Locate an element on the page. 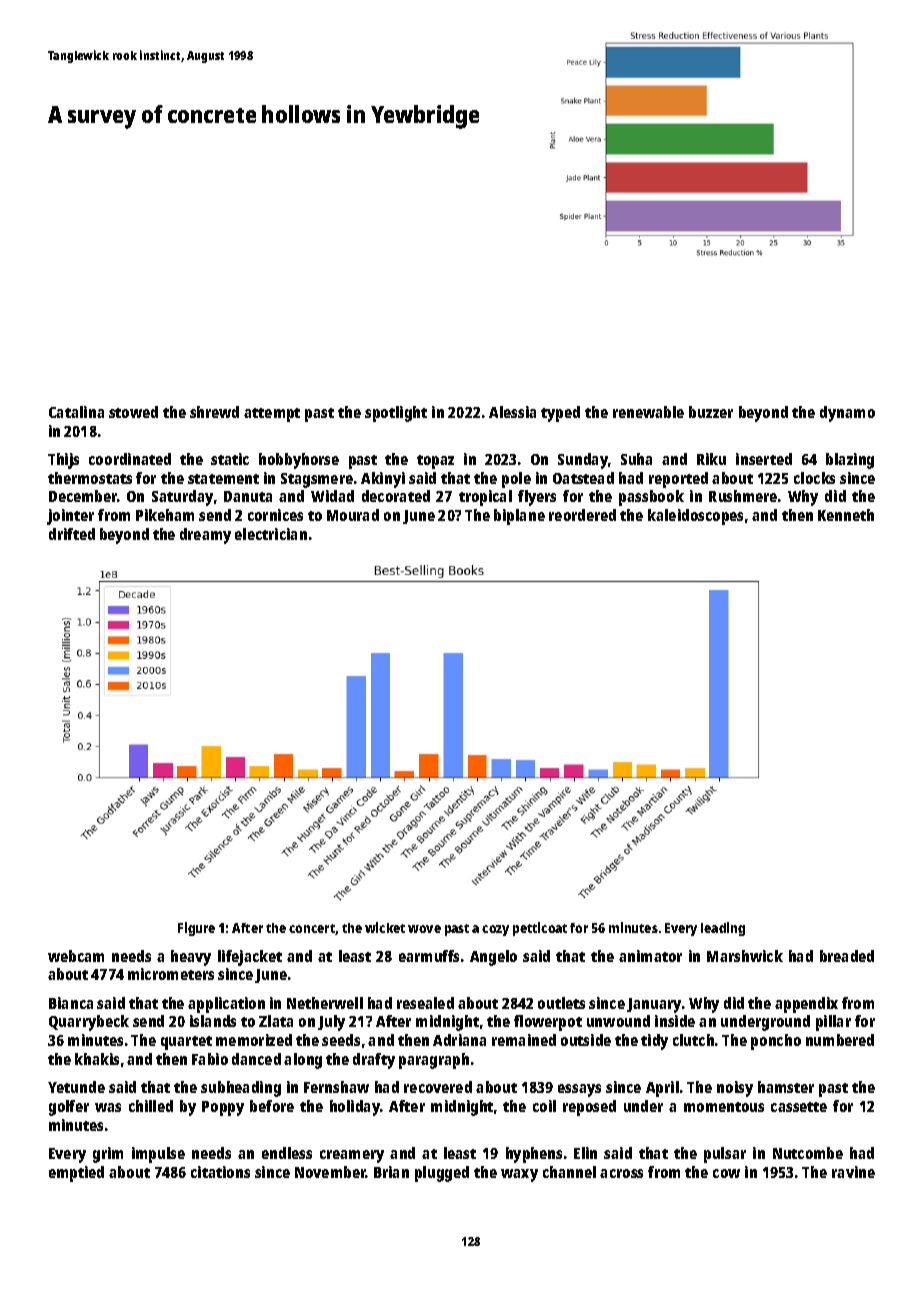 This image has width=924, height=1308. emptied is located at coordinates (76, 1174).
